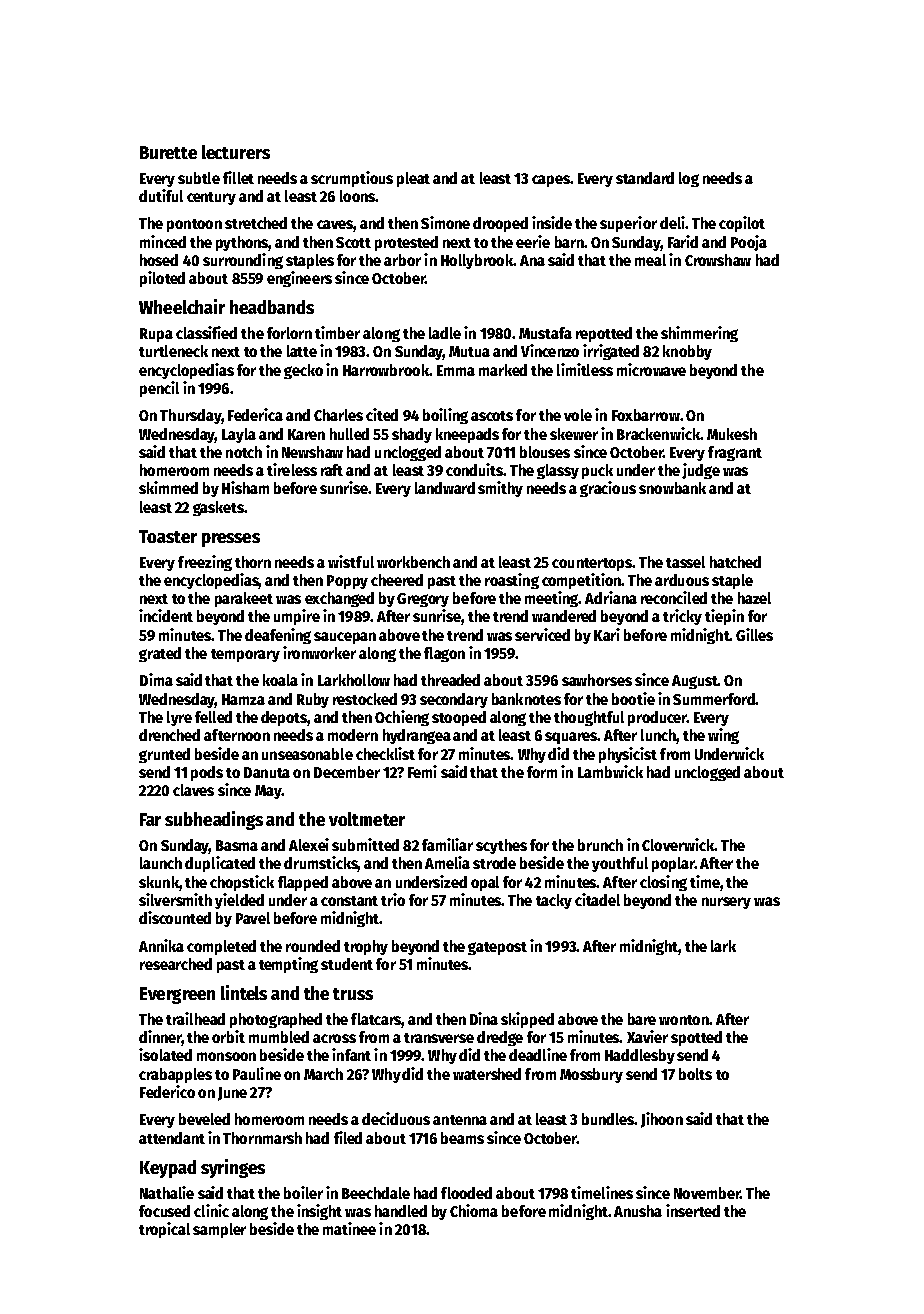  Describe the element at coordinates (445, 488) in the image. I see `landward` at that location.
